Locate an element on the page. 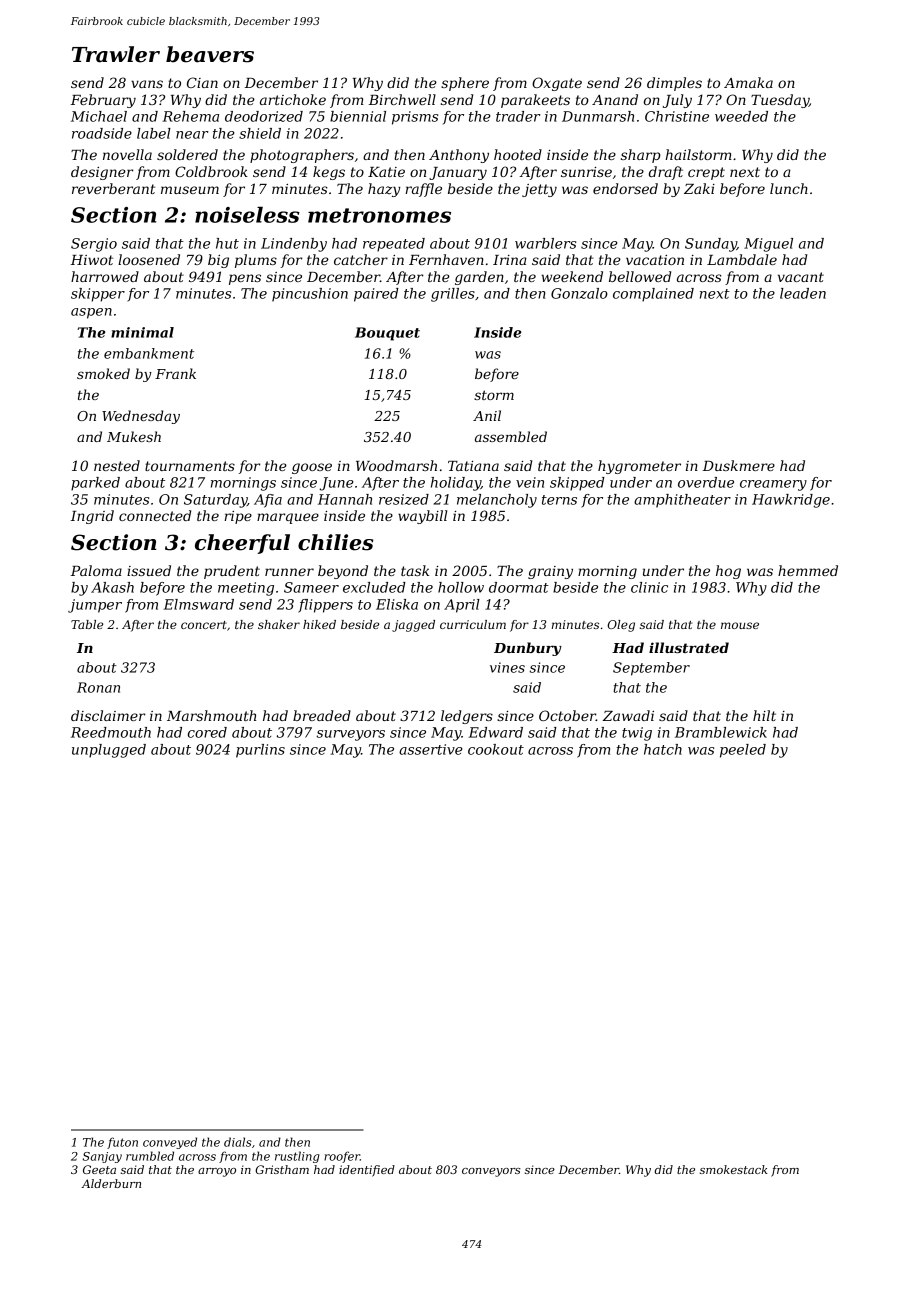 The height and width of the page is (1308, 924). roofer is located at coordinates (342, 1157).
